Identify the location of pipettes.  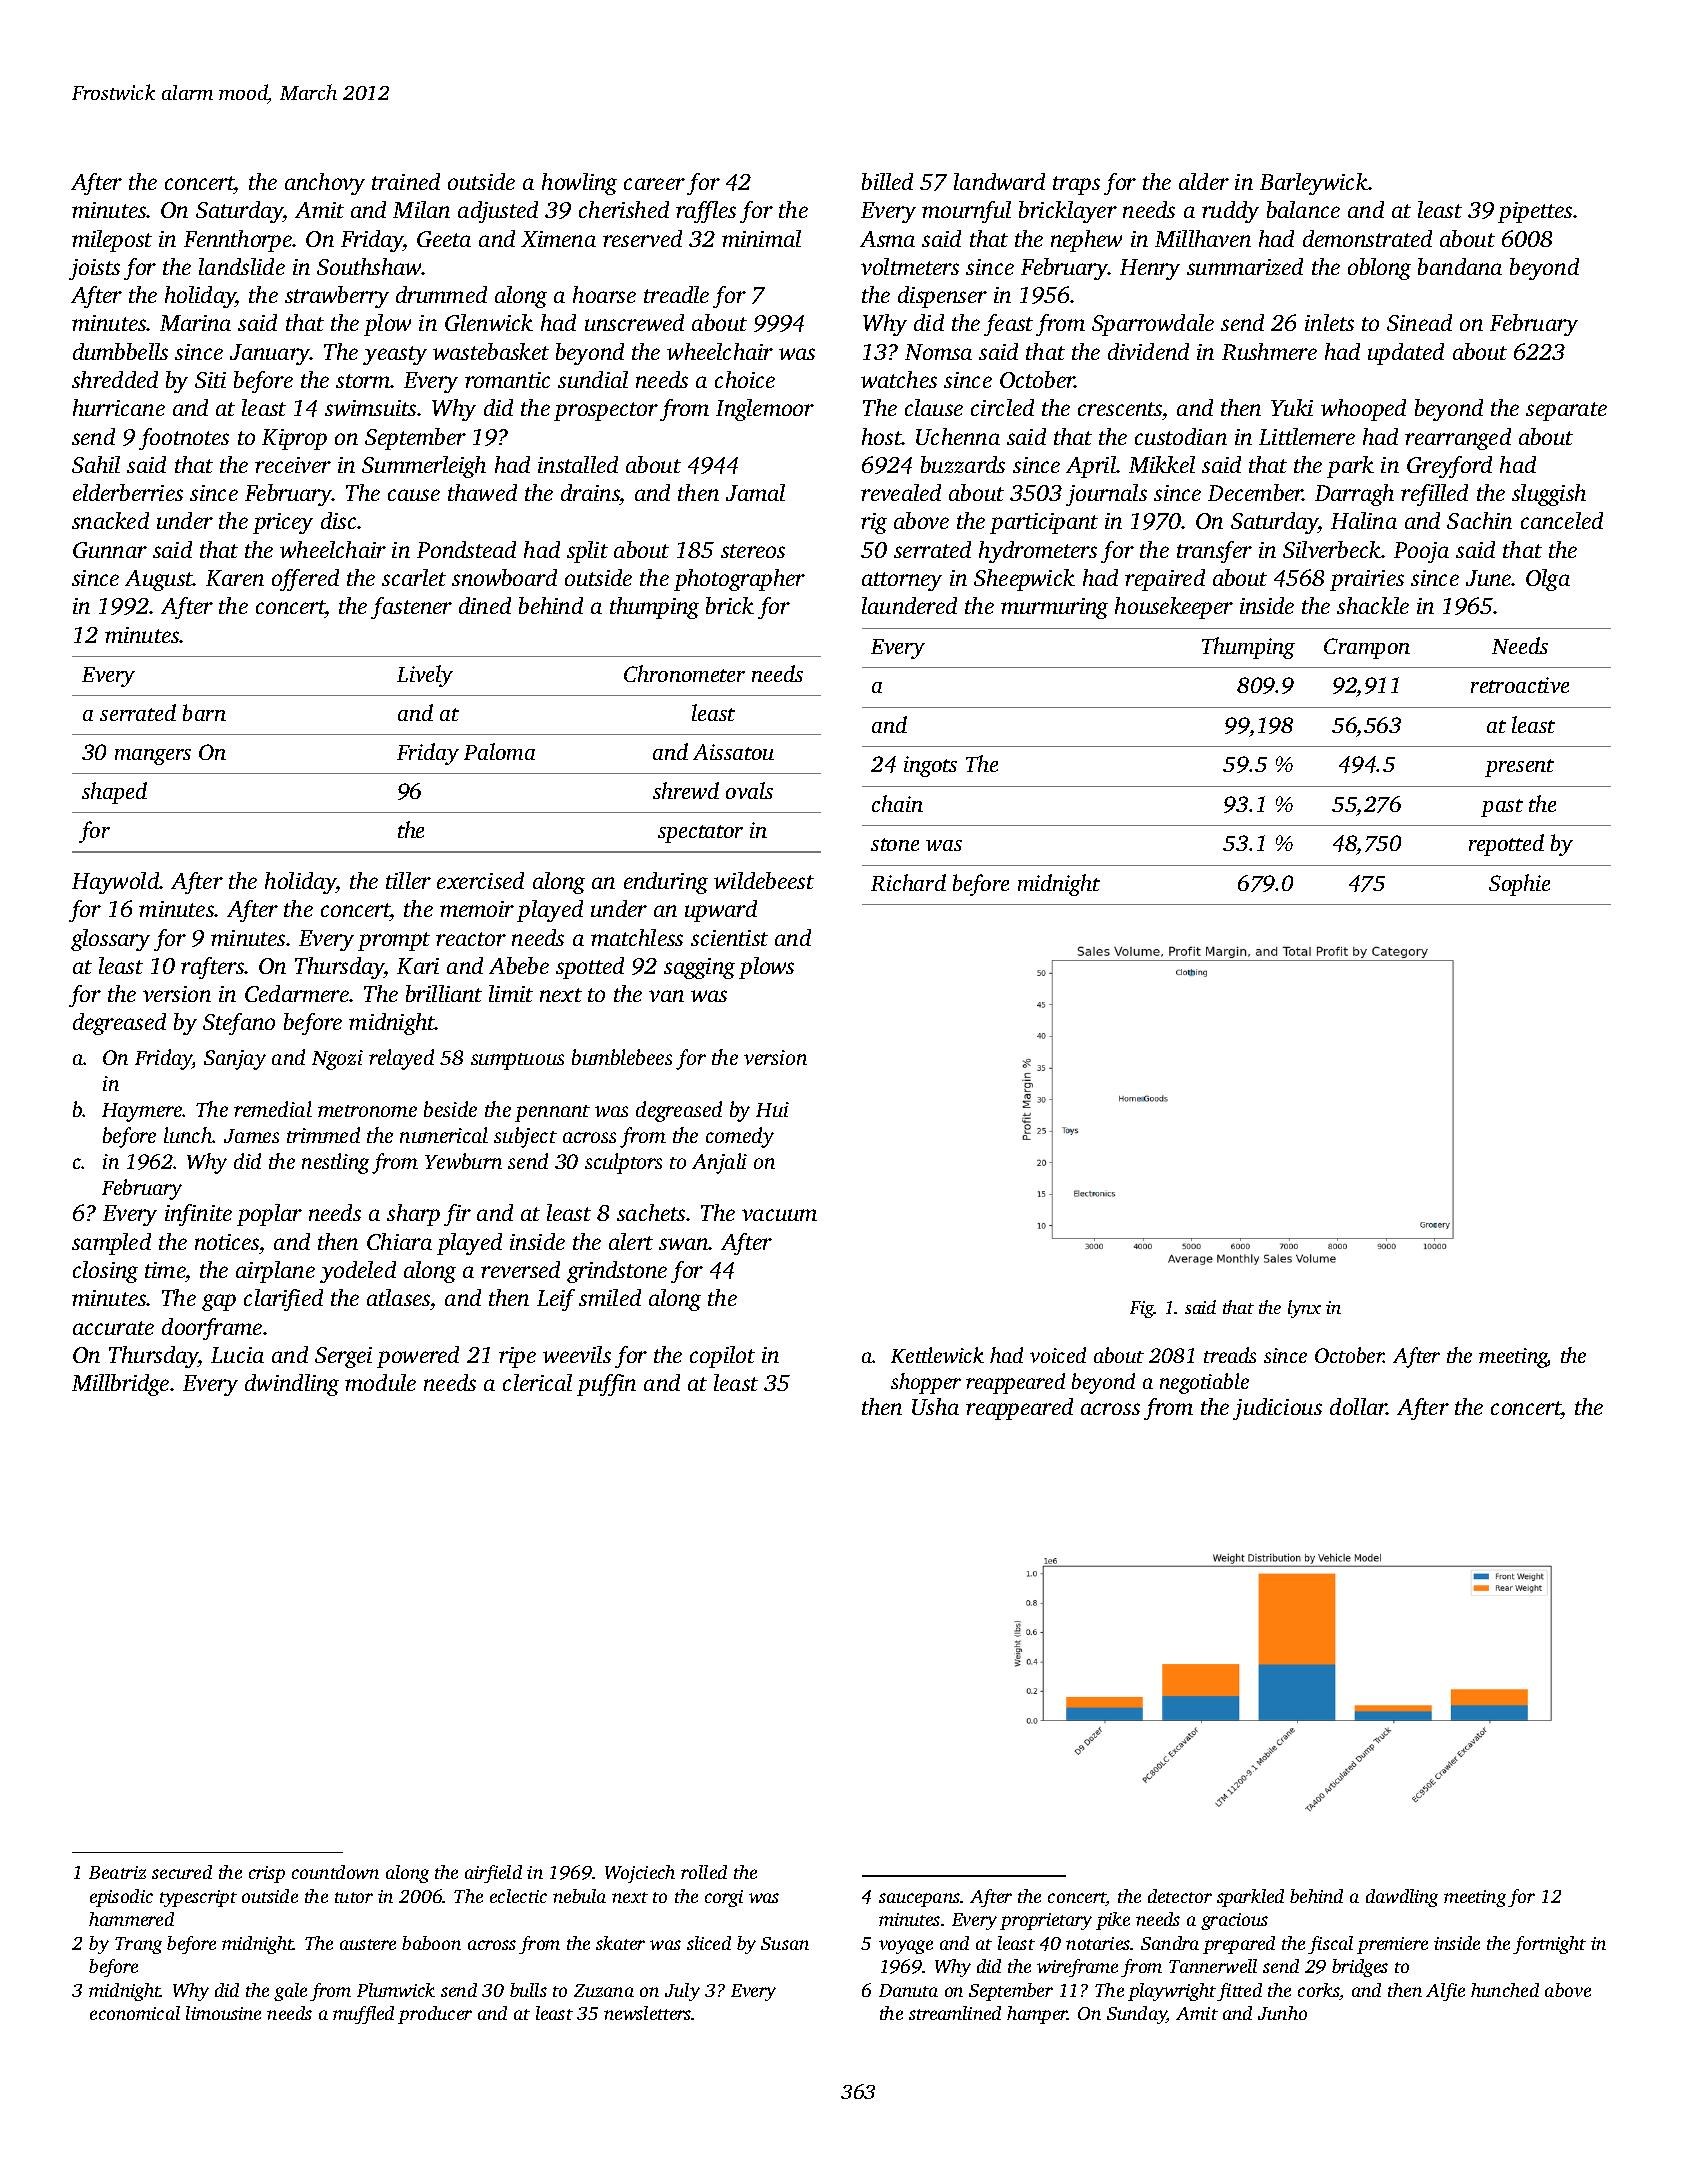
(1535, 212).
